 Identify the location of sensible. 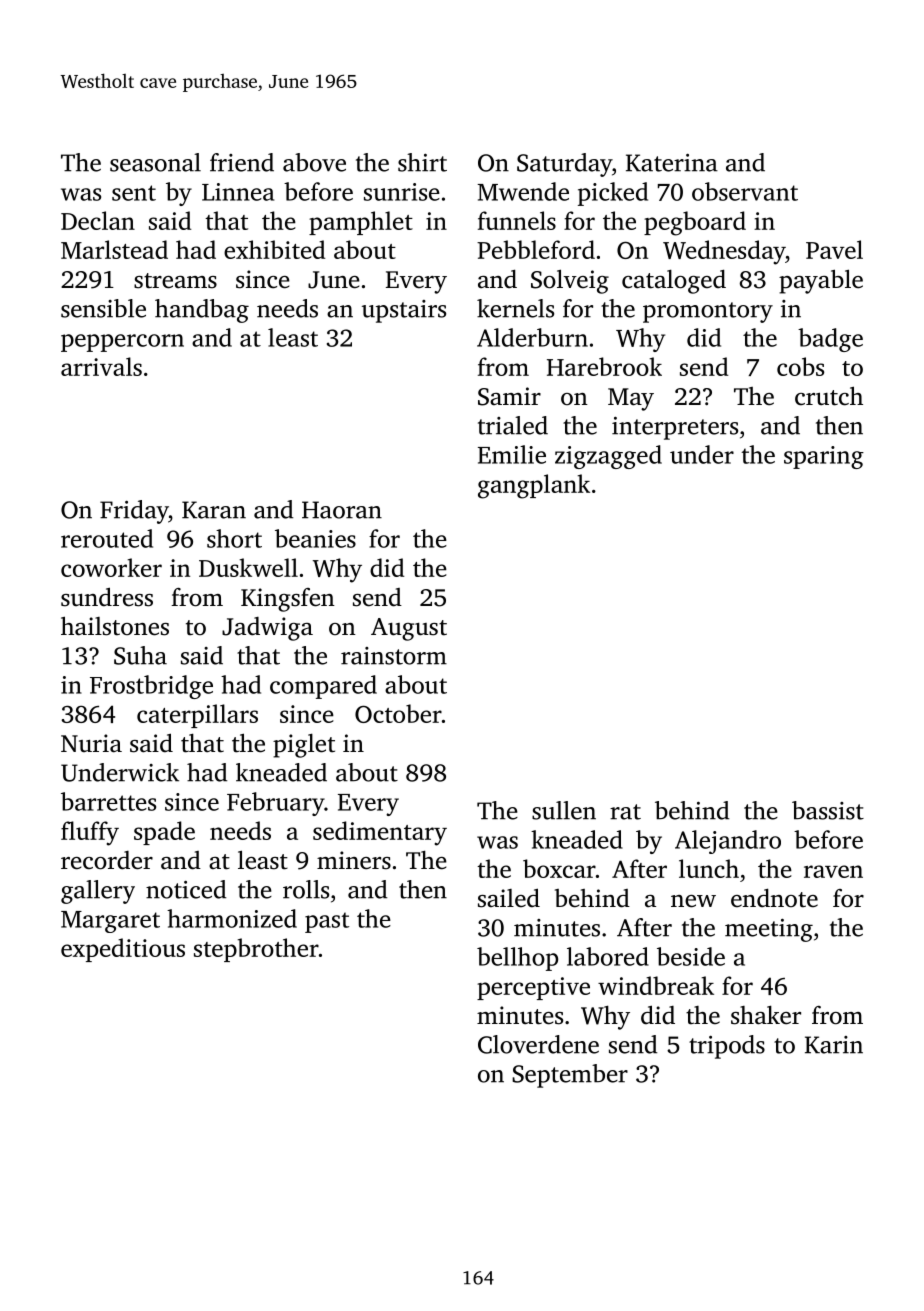
(103, 308).
